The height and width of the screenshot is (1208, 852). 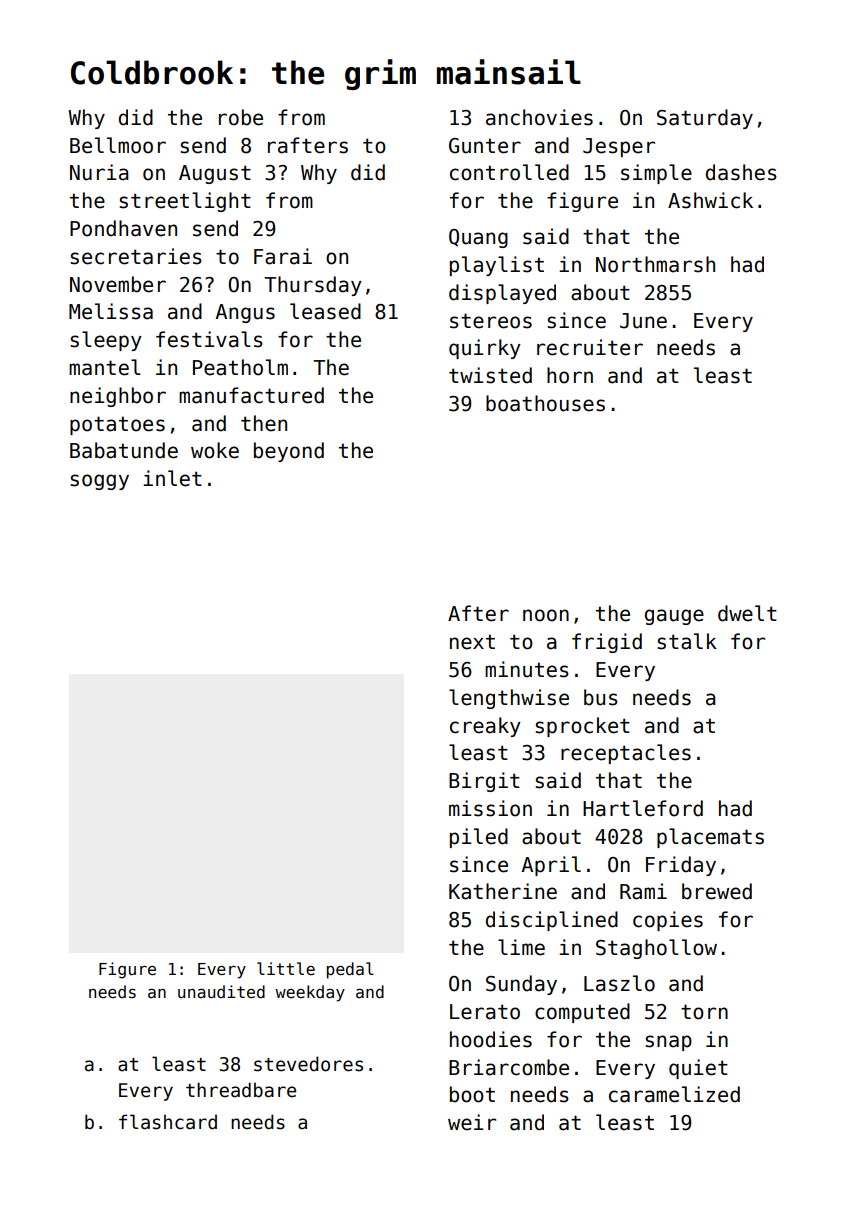 I want to click on robe, so click(x=241, y=117).
